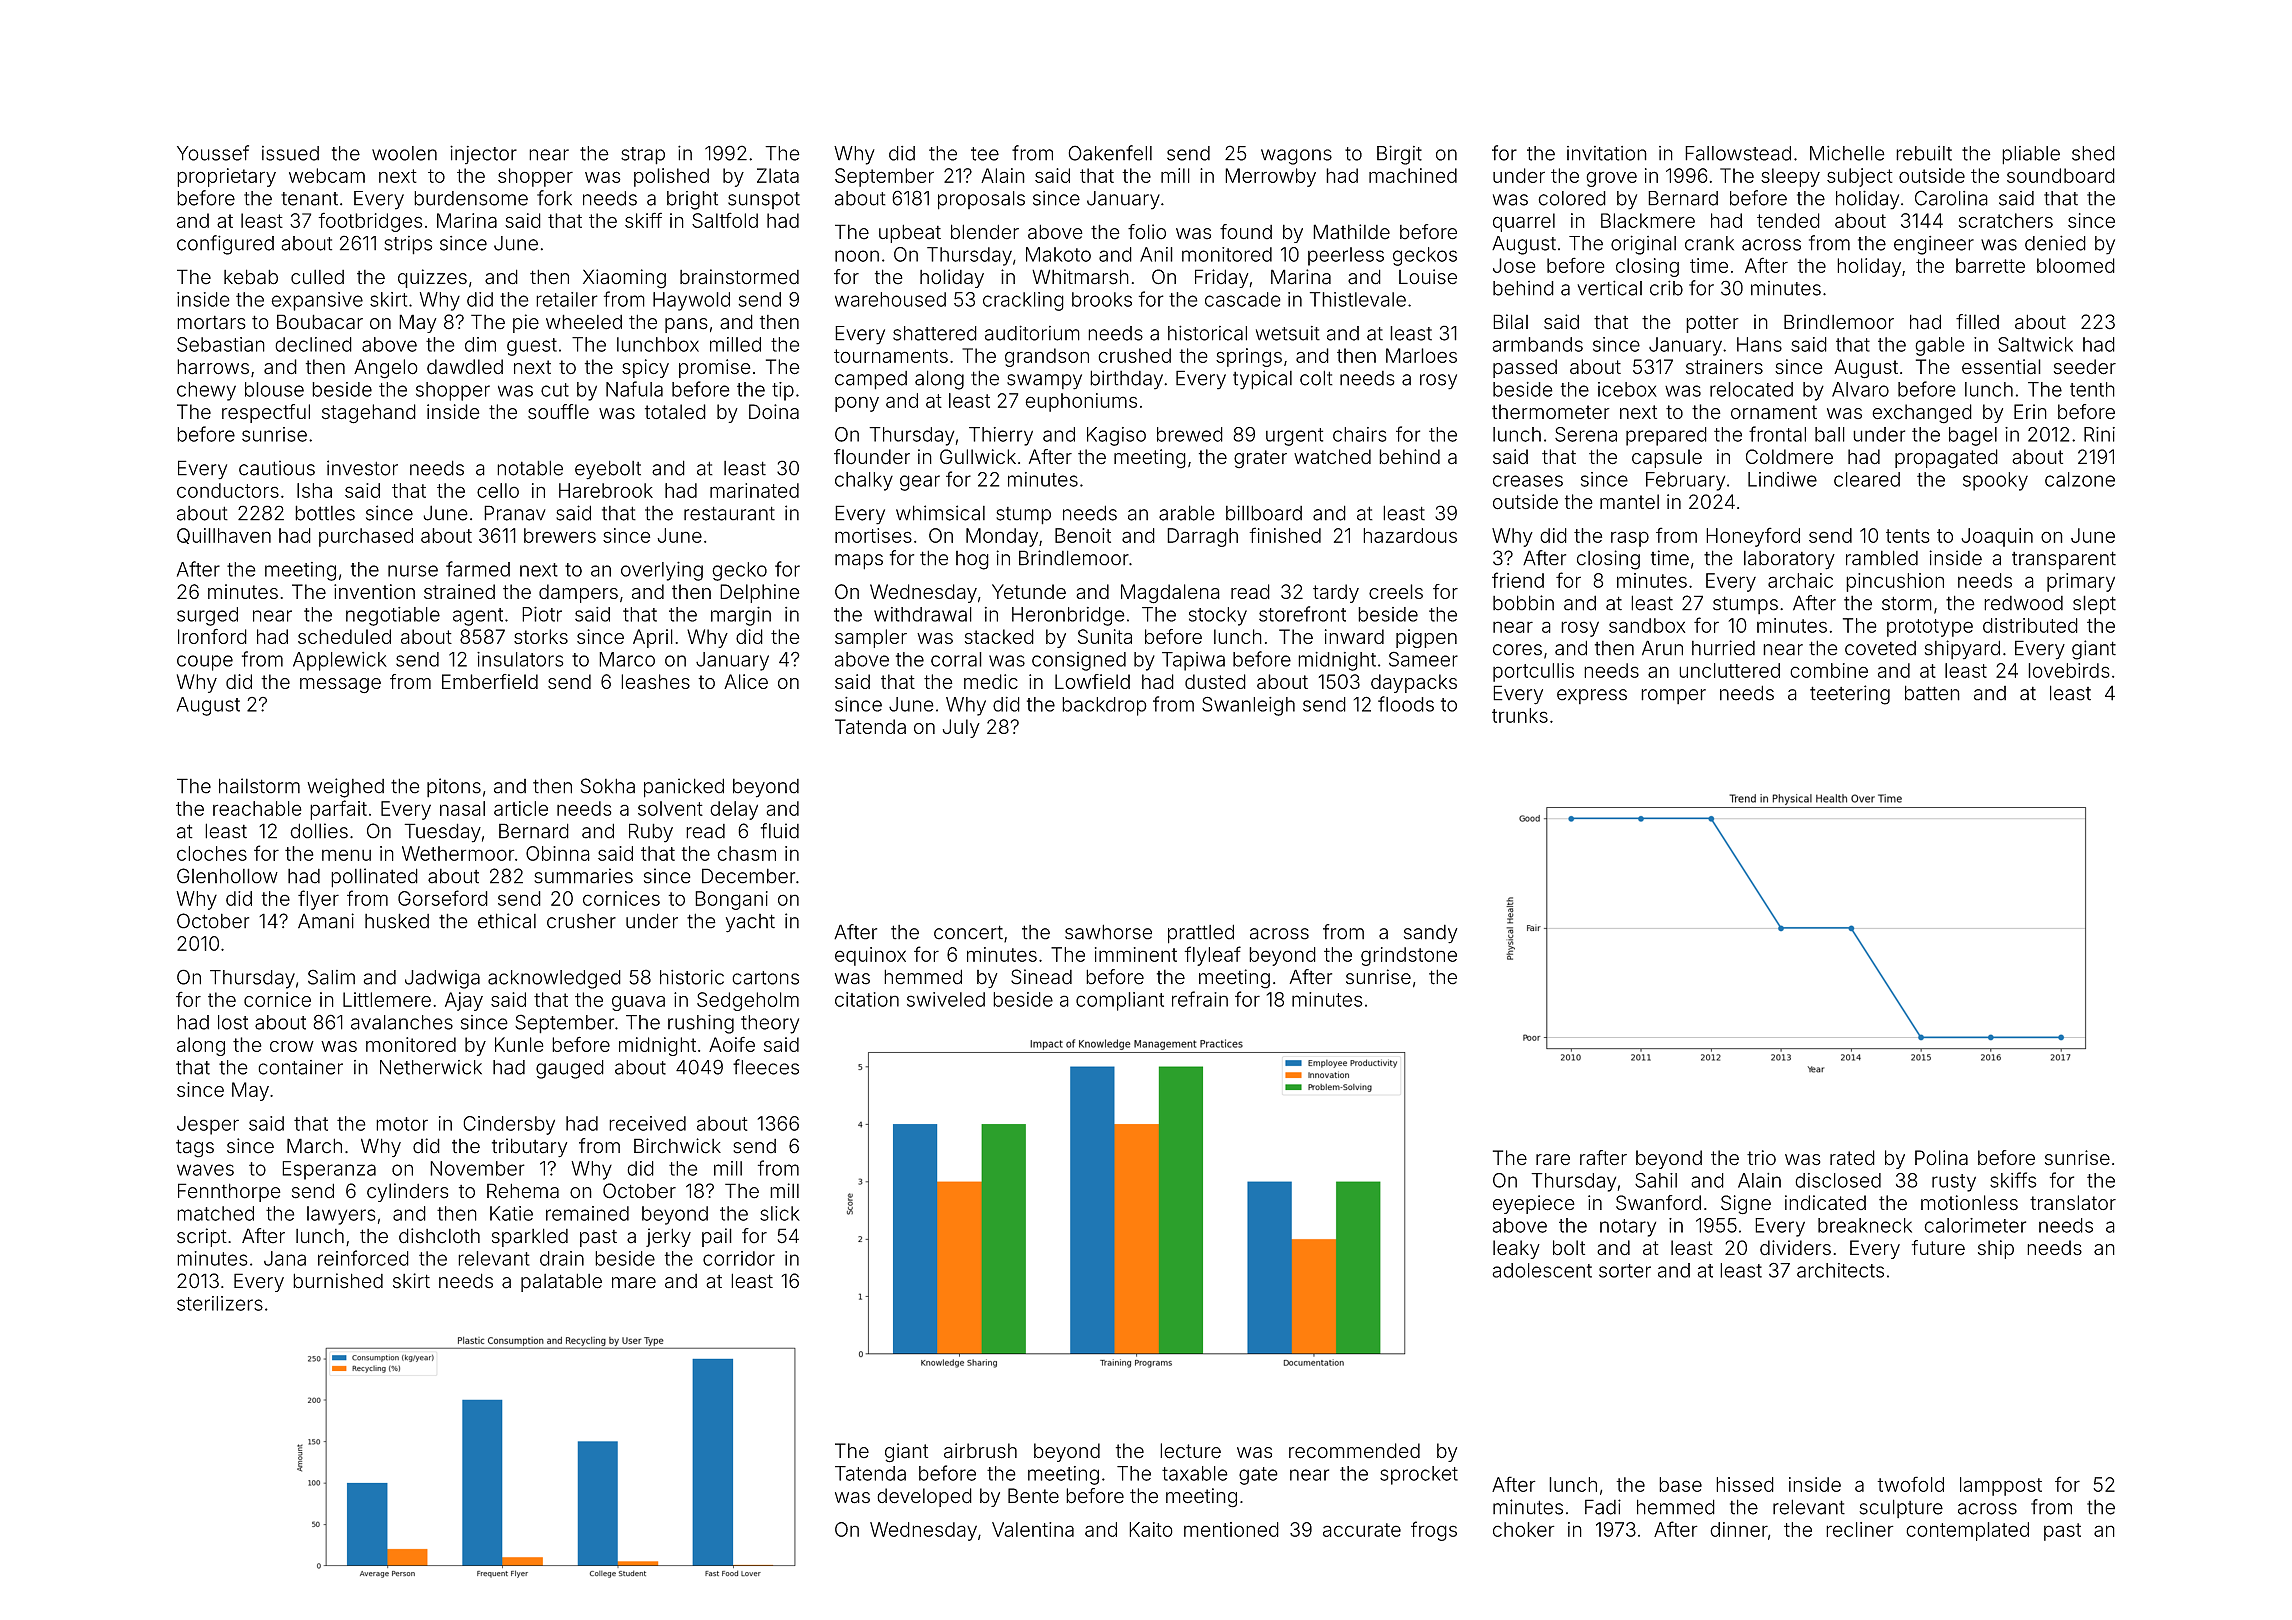 The image size is (2292, 1620). What do you see at coordinates (1724, 367) in the screenshot?
I see `strainers` at bounding box center [1724, 367].
